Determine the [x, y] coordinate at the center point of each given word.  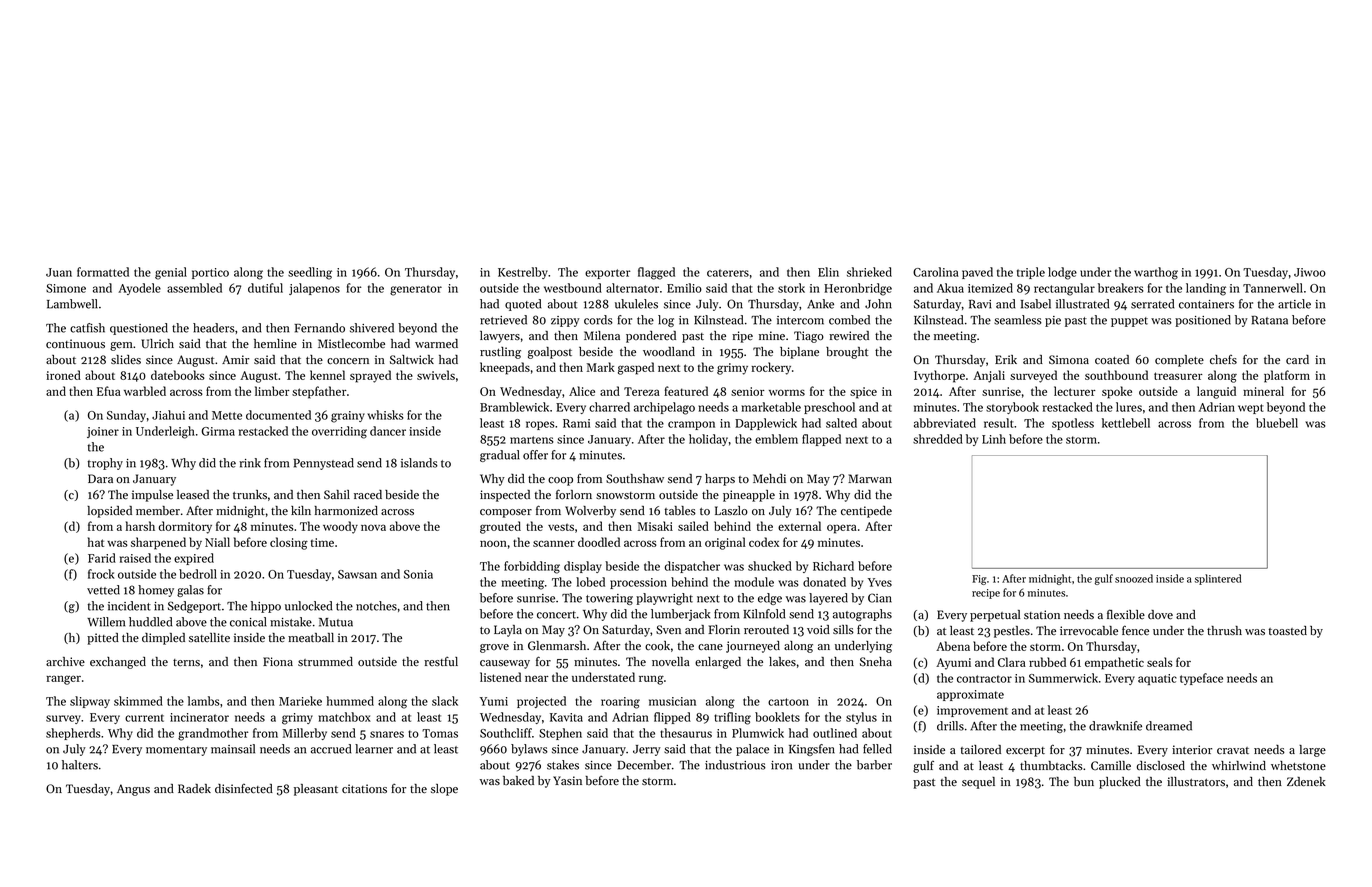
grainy [348, 417]
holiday [708, 440]
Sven [668, 630]
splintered [1218, 579]
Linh [994, 439]
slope [444, 790]
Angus [133, 790]
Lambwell [72, 304]
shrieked [869, 272]
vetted [103, 590]
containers [1206, 304]
